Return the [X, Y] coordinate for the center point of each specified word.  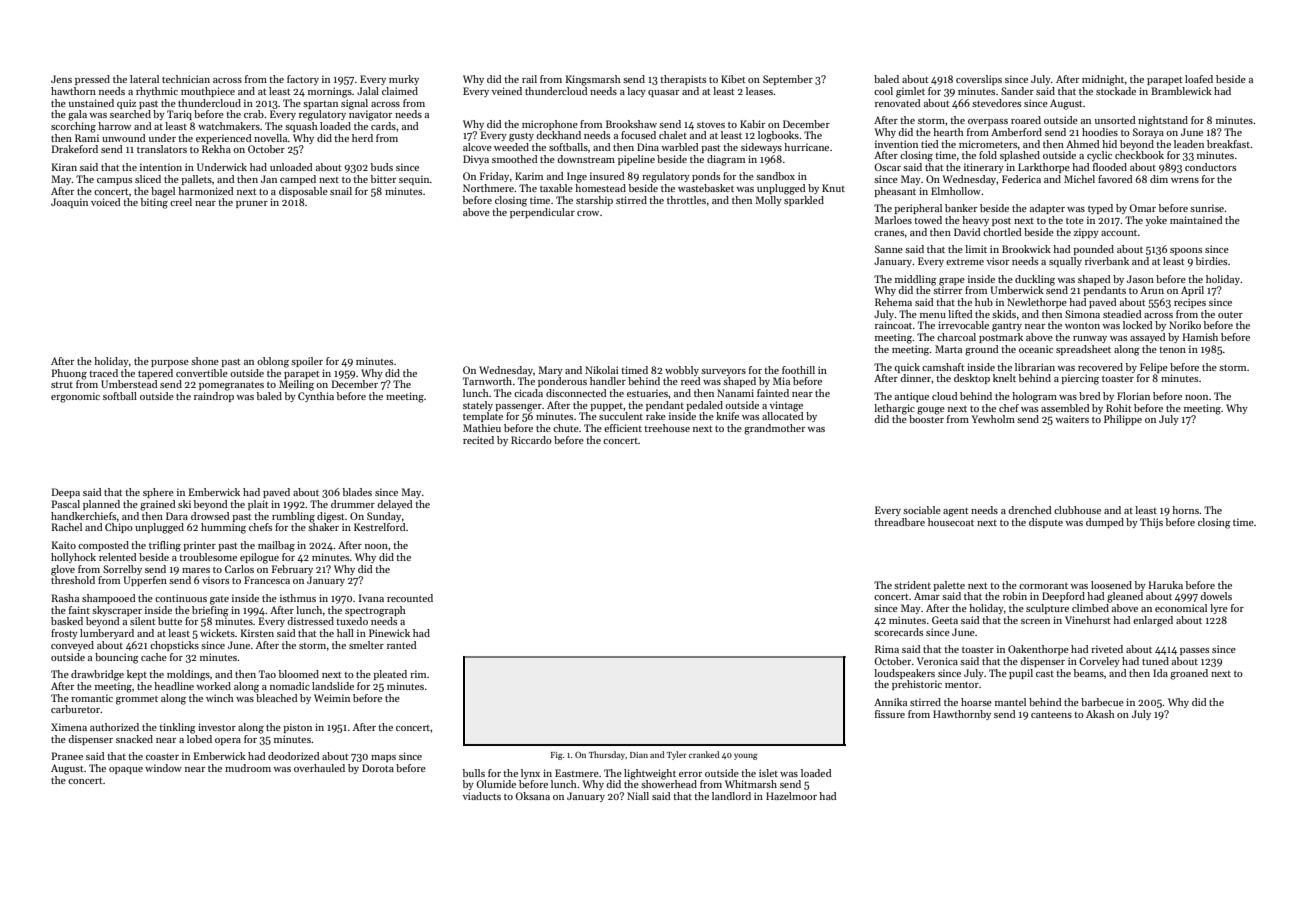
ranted [402, 645]
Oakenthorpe [1038, 650]
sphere [158, 493]
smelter [366, 645]
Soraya [1148, 133]
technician [186, 79]
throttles [686, 200]
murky [404, 80]
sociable [922, 510]
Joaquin [69, 203]
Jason [1140, 279]
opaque [126, 770]
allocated [783, 416]
